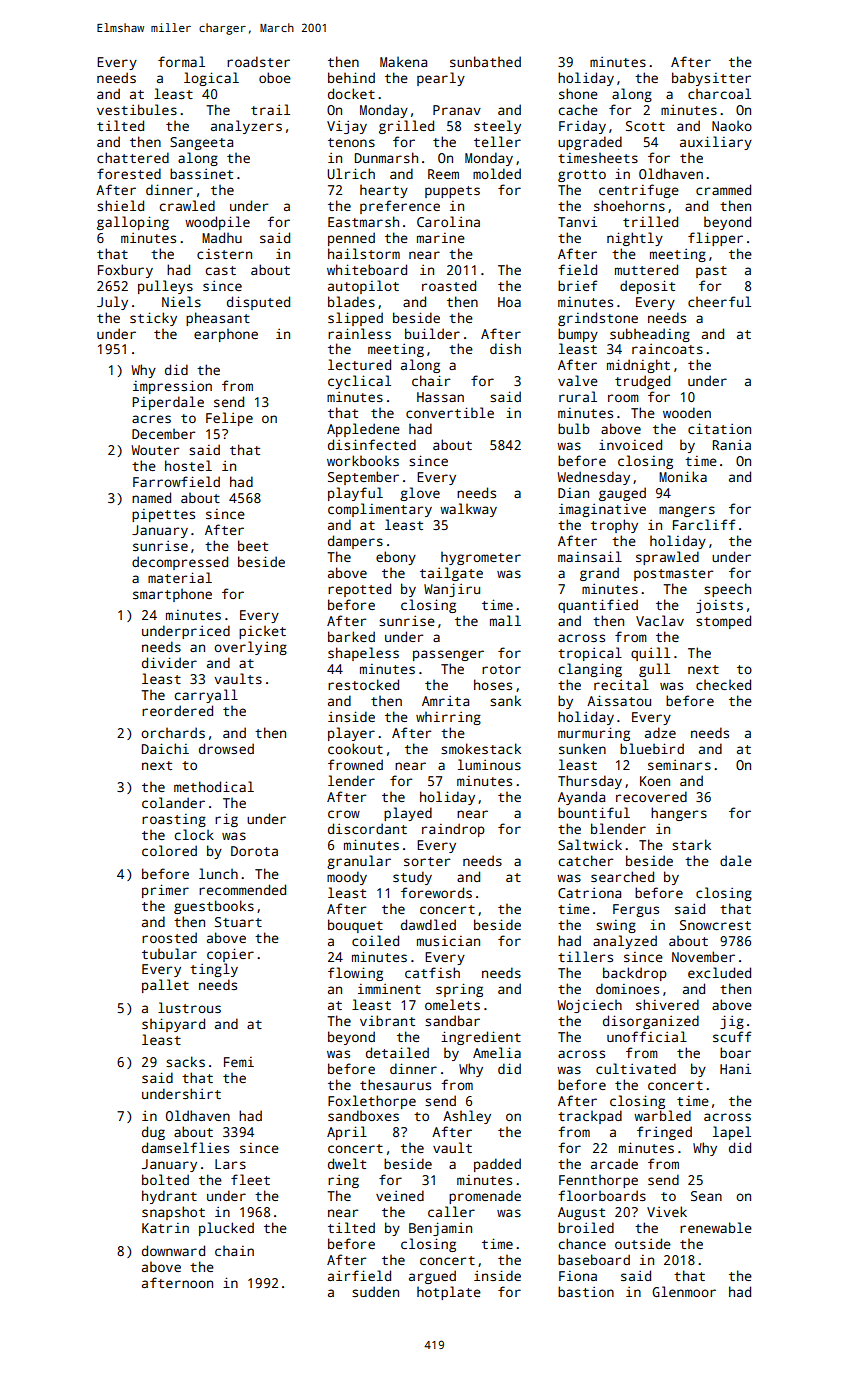 The width and height of the document is (849, 1400). I want to click on pearly, so click(441, 79).
